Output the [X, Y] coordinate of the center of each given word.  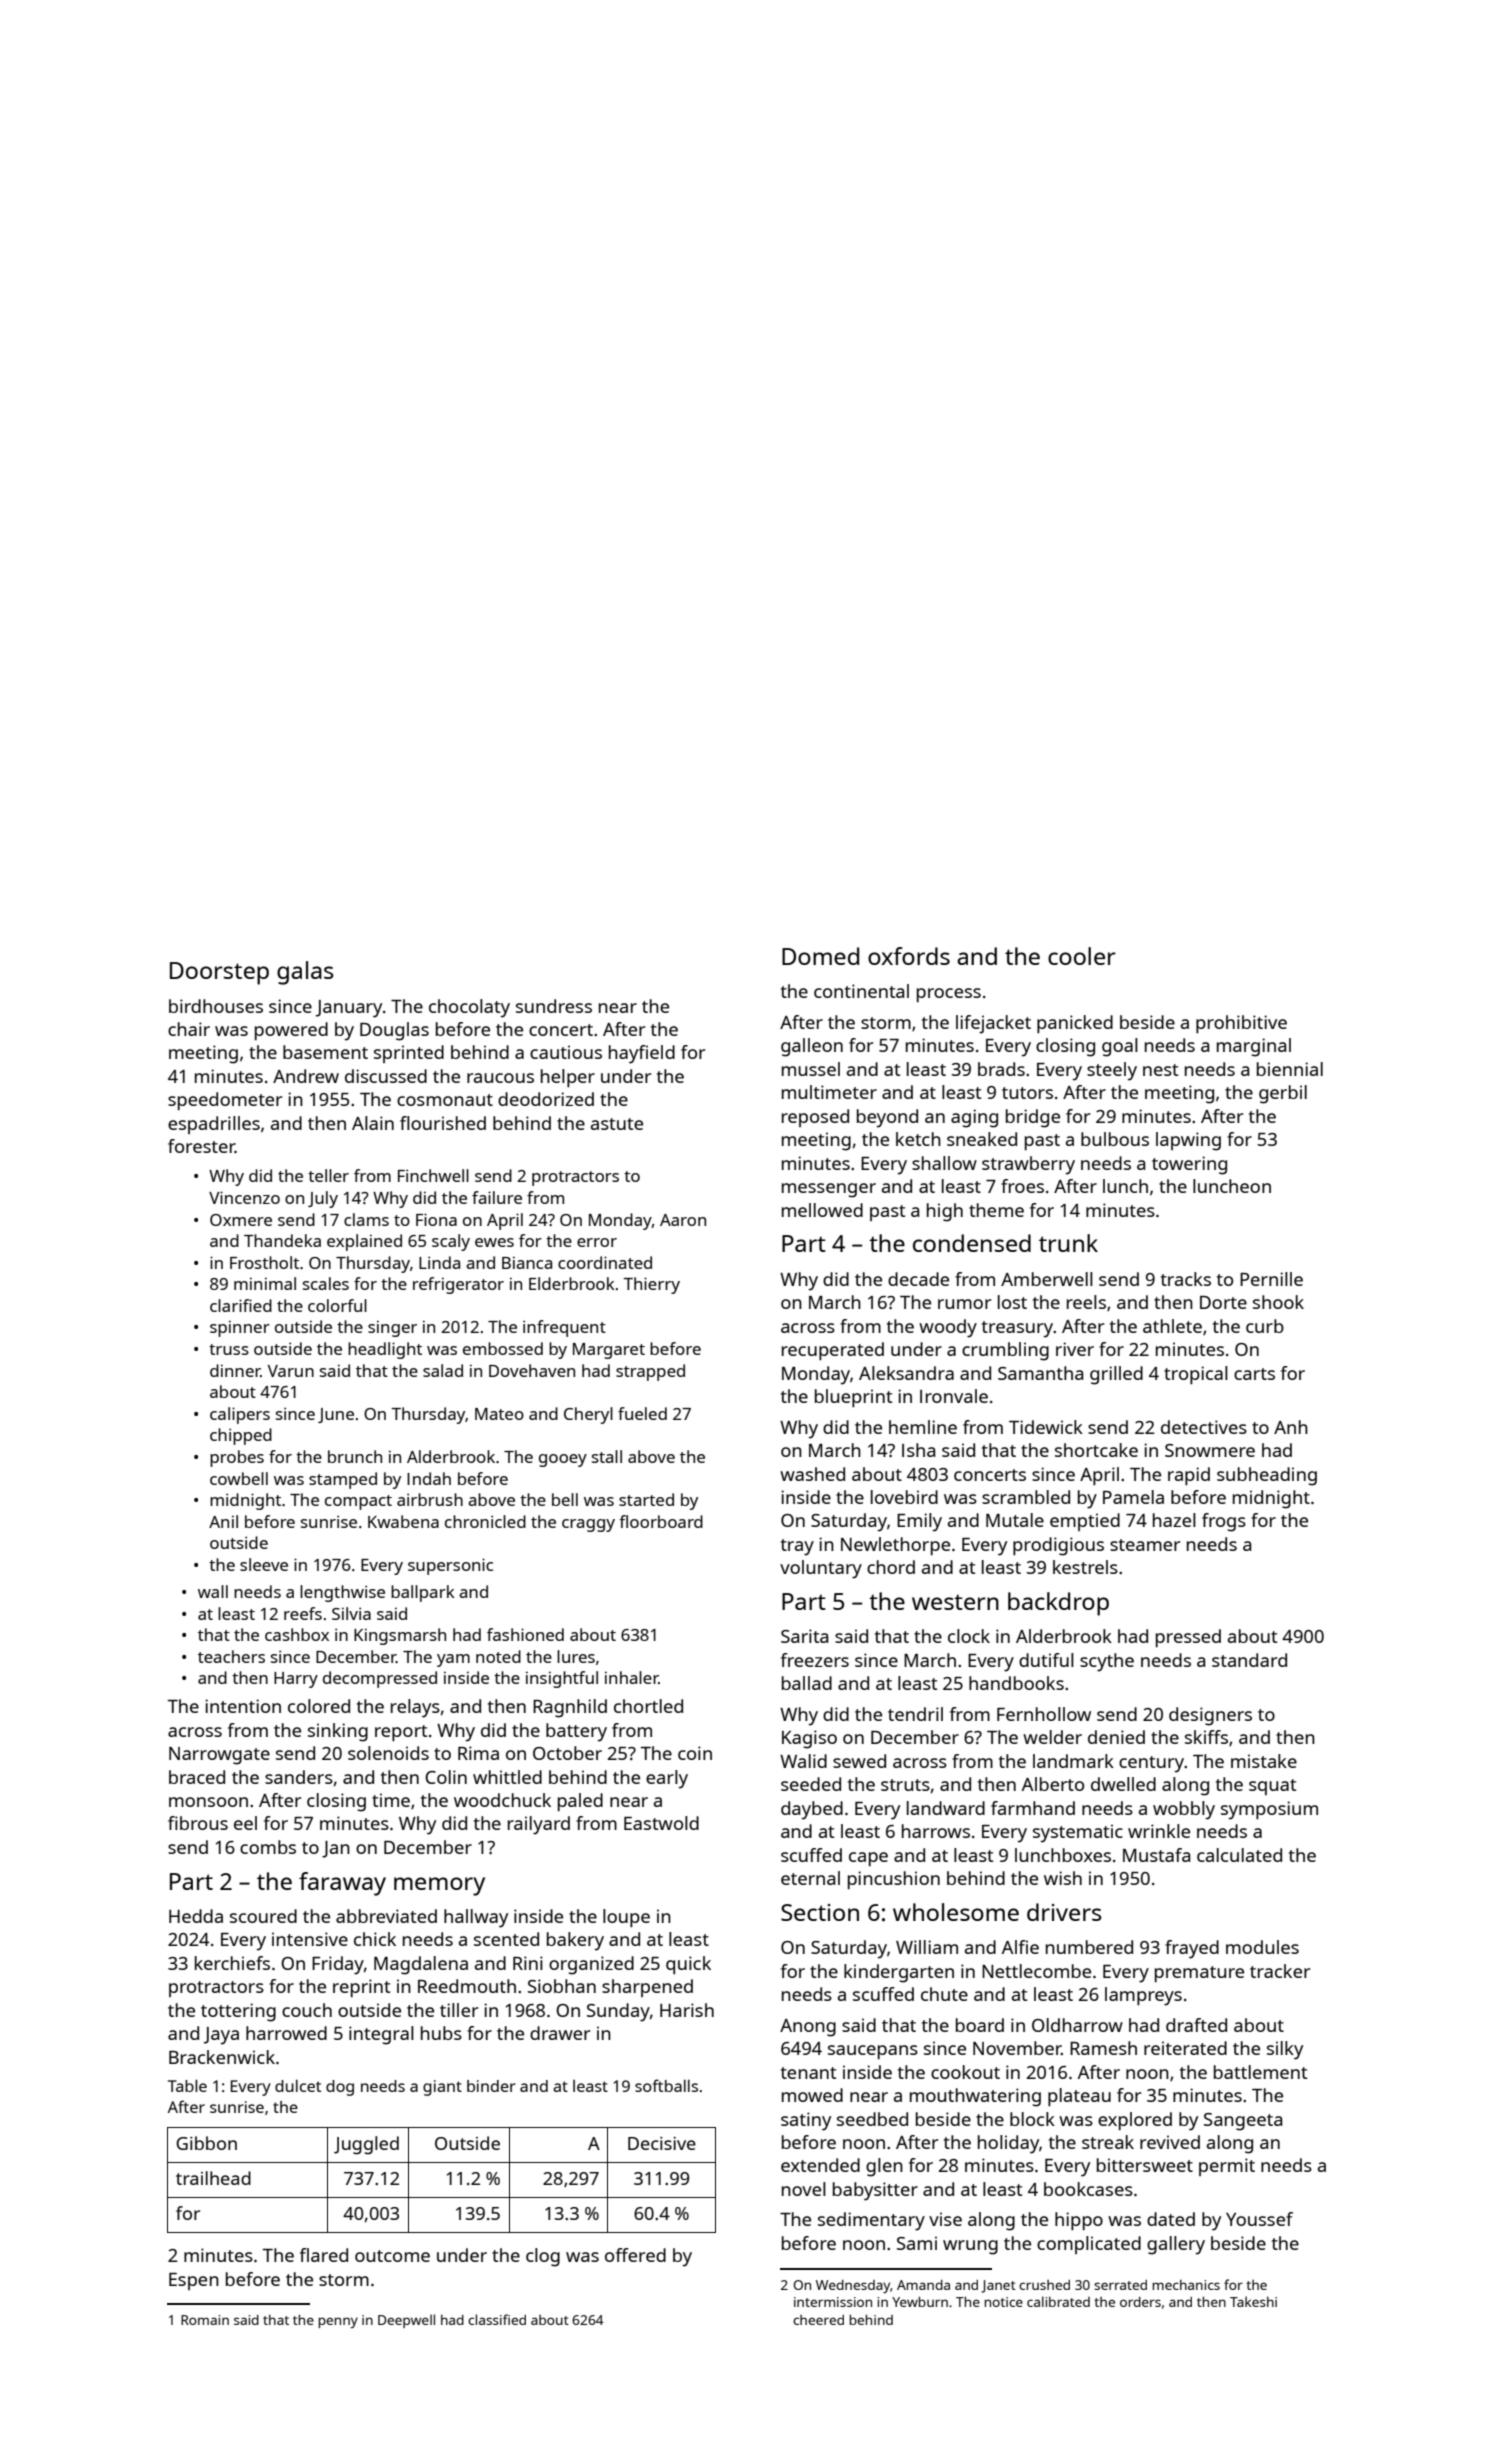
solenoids [388, 1753]
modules [1262, 1947]
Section [820, 1912]
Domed [820, 956]
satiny [806, 2121]
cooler [1082, 956]
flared [324, 2255]
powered [291, 1031]
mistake [1264, 1761]
